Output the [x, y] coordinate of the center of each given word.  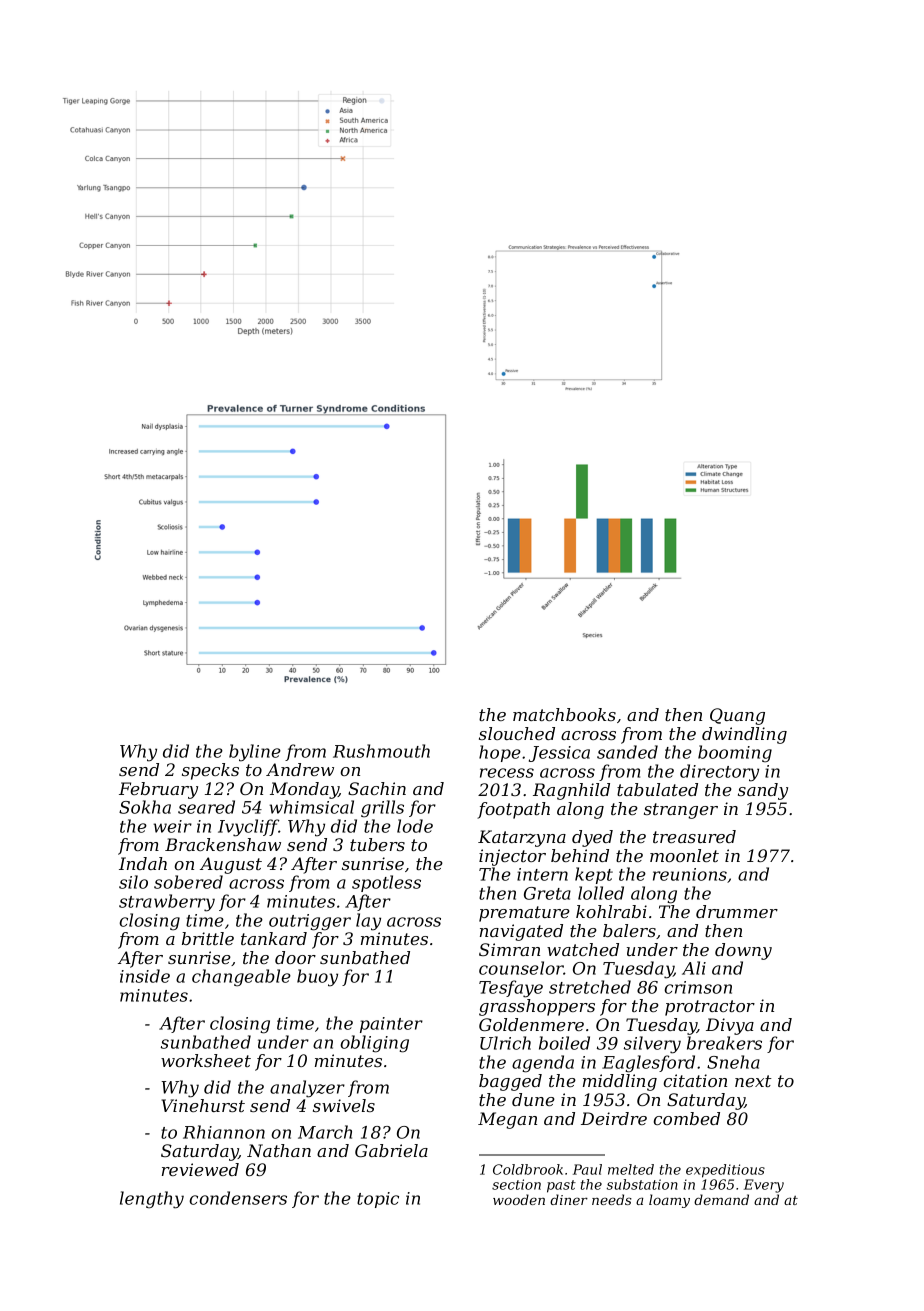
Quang [737, 716]
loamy [669, 1201]
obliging [374, 1044]
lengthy [152, 1200]
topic [378, 1200]
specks [210, 771]
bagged [510, 1082]
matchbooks [564, 714]
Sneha [733, 1062]
